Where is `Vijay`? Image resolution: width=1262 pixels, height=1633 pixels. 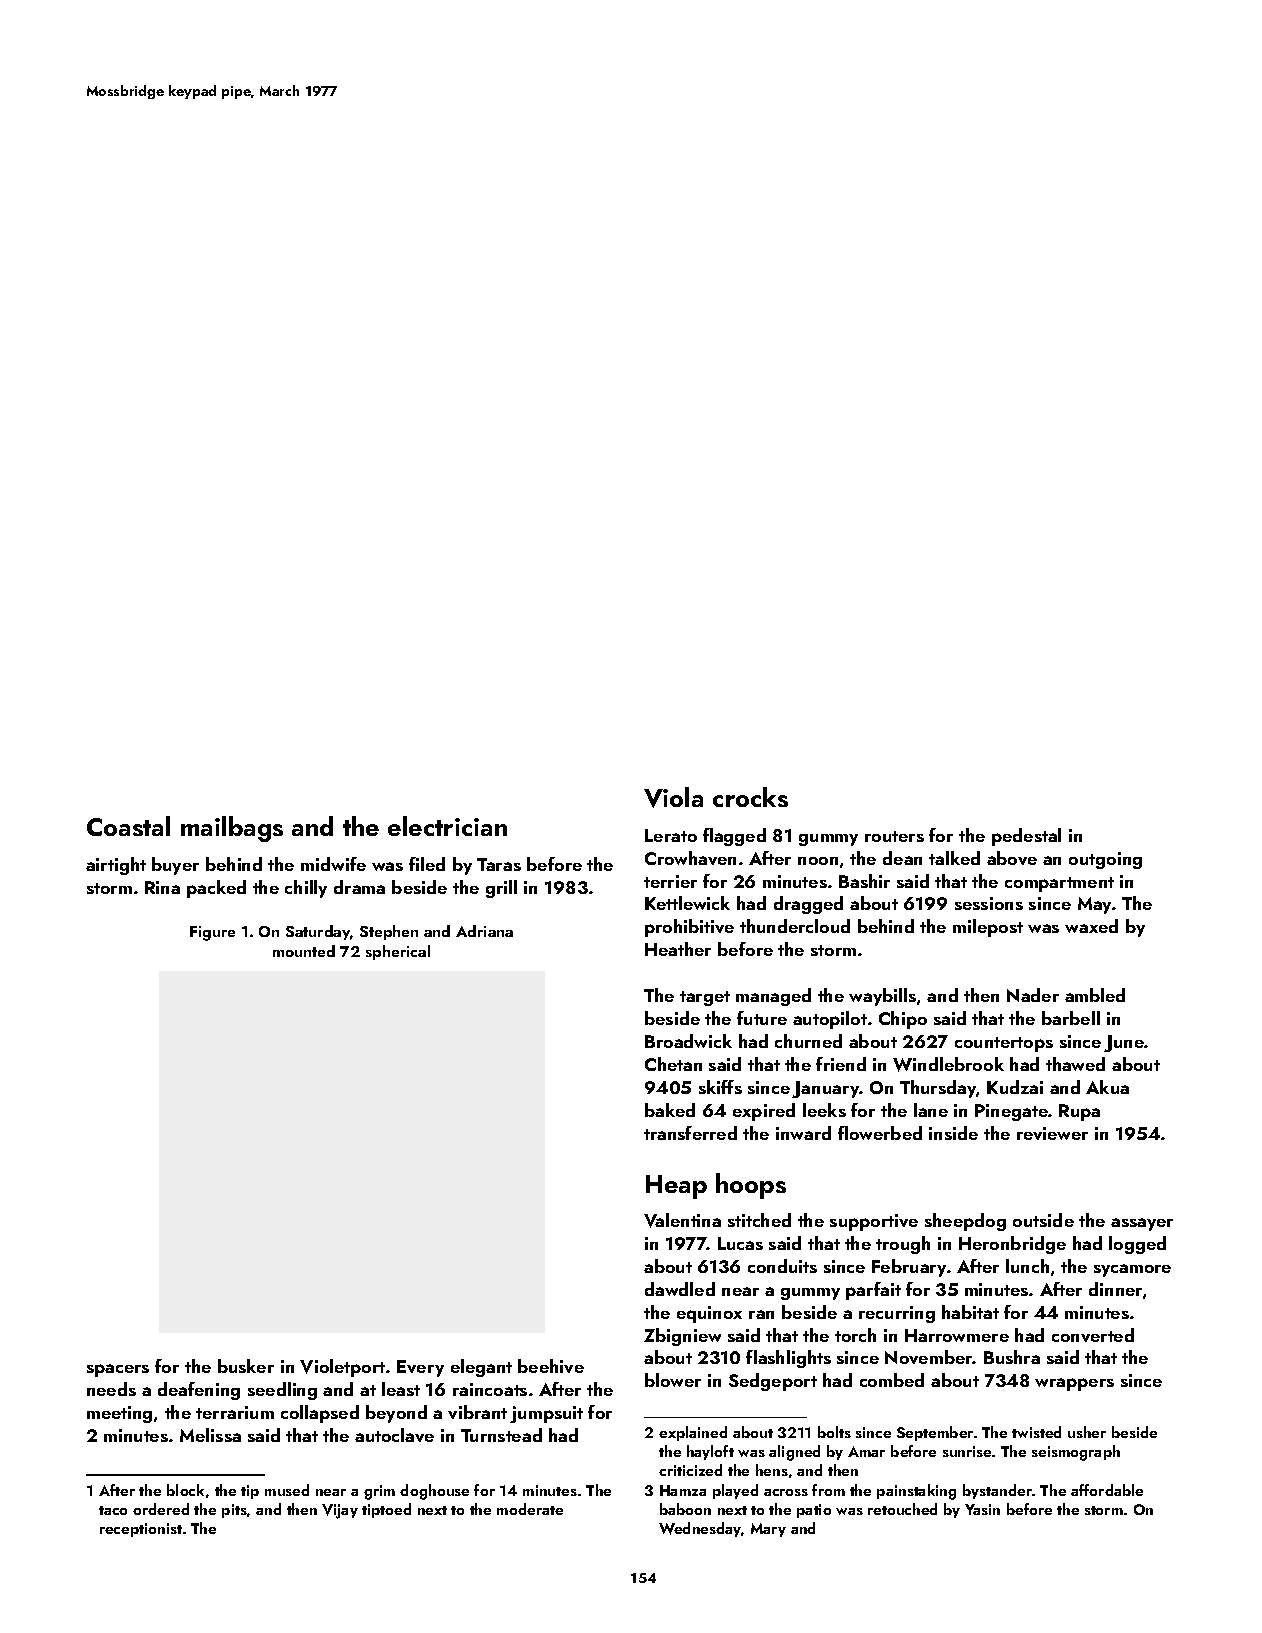
Vijay is located at coordinates (340, 1511).
